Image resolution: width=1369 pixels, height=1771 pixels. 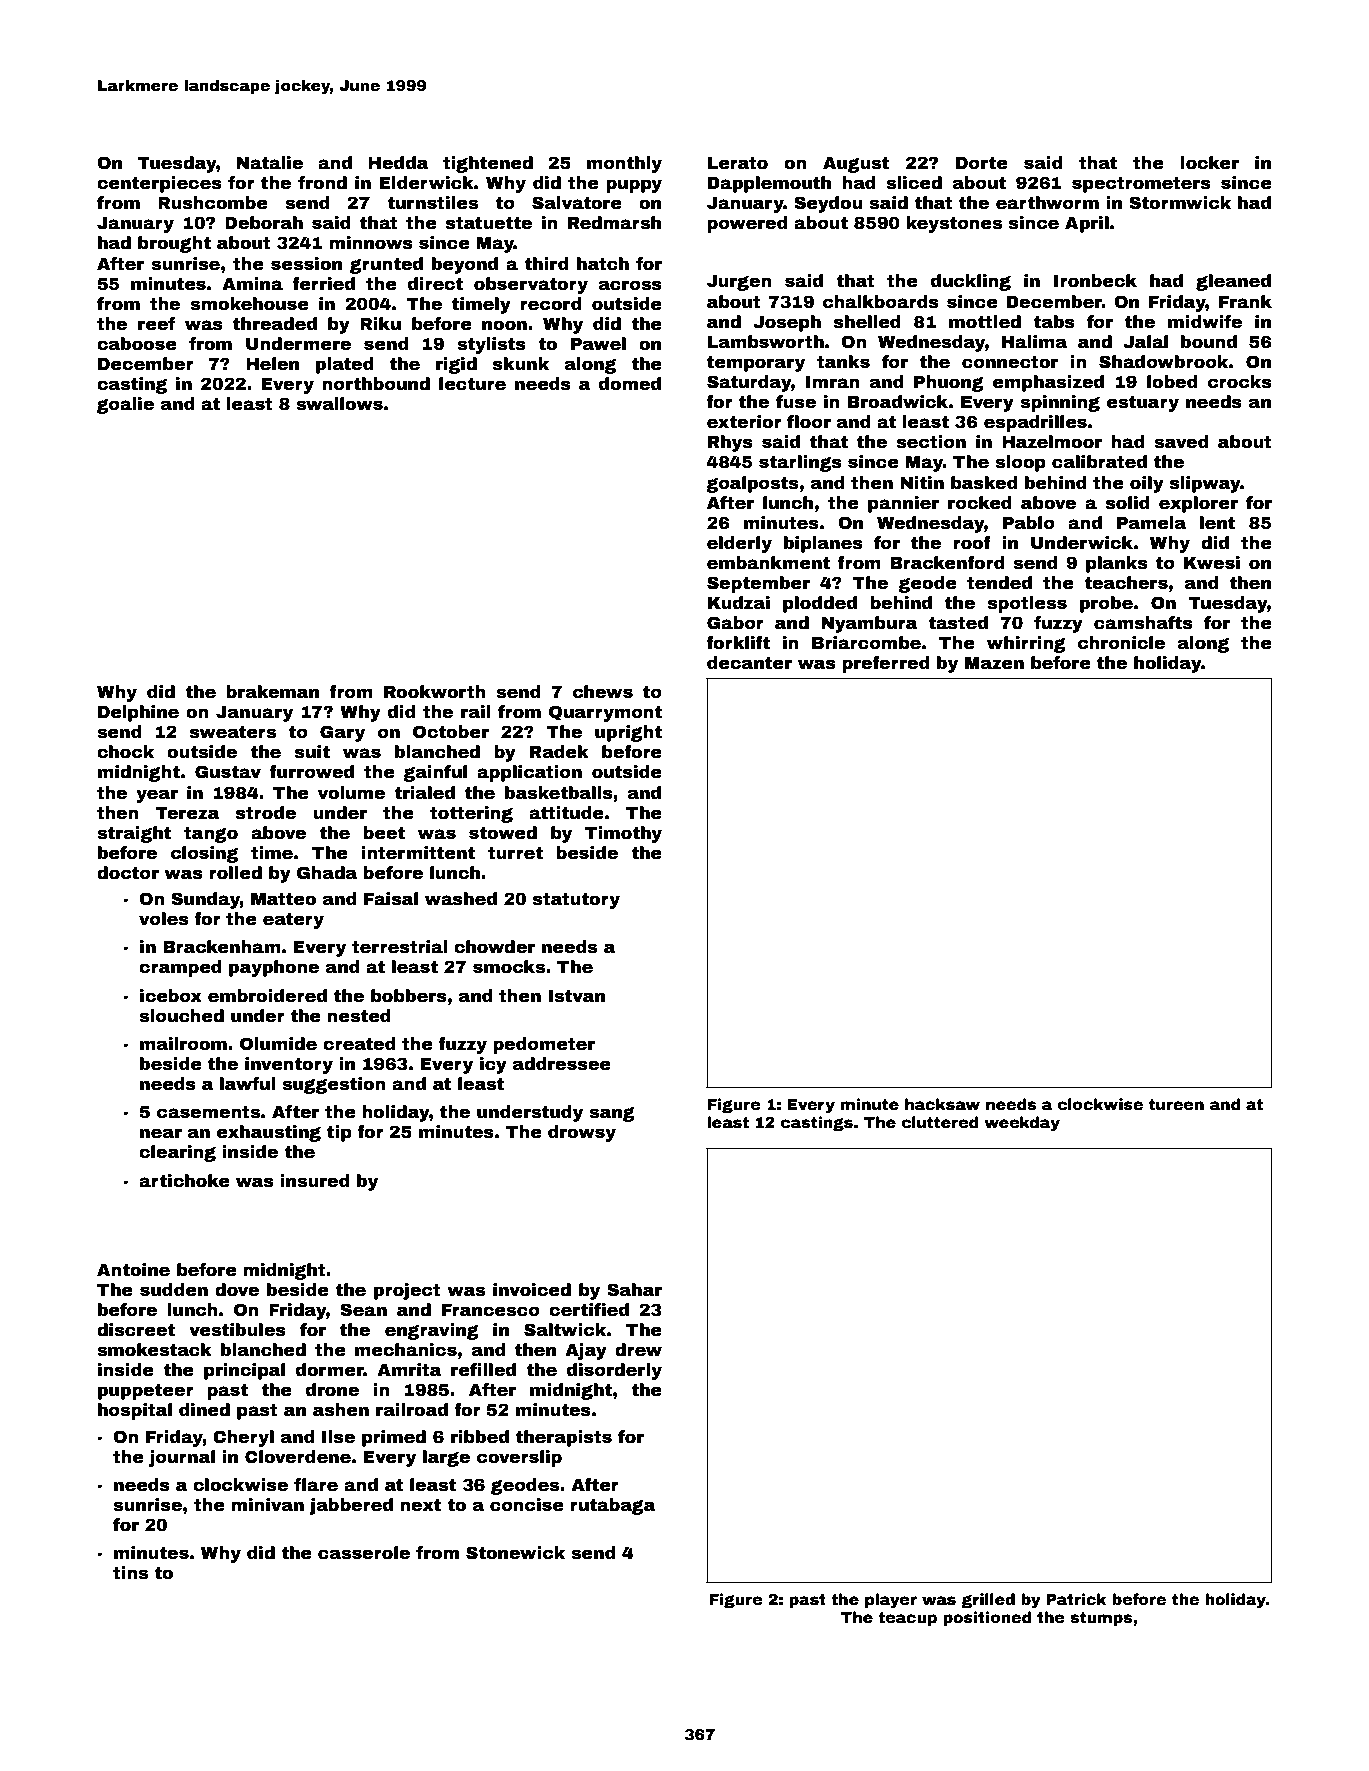 What do you see at coordinates (133, 1270) in the page?
I see `Antoine` at bounding box center [133, 1270].
